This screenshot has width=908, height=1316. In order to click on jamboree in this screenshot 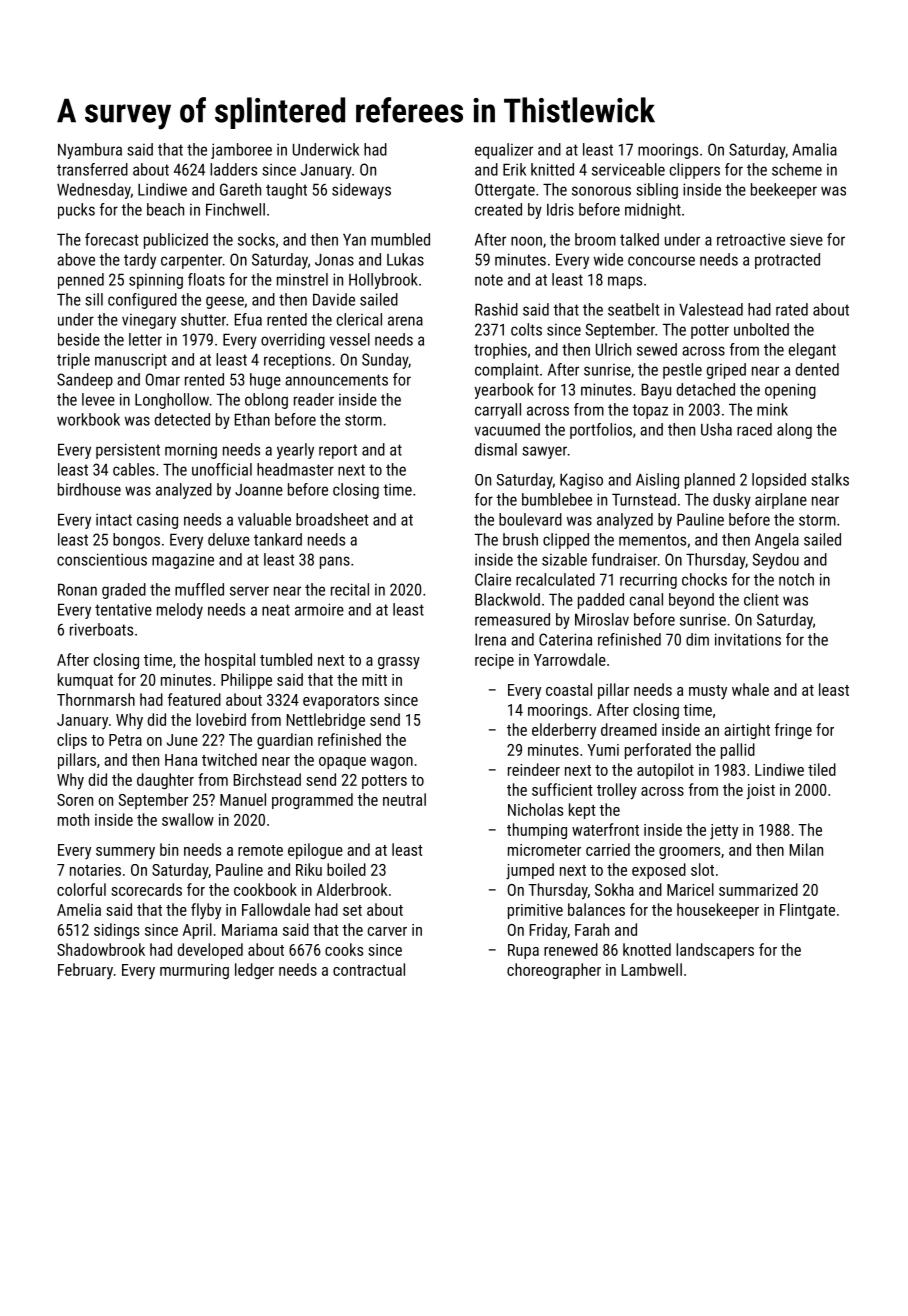, I will do `click(241, 151)`.
